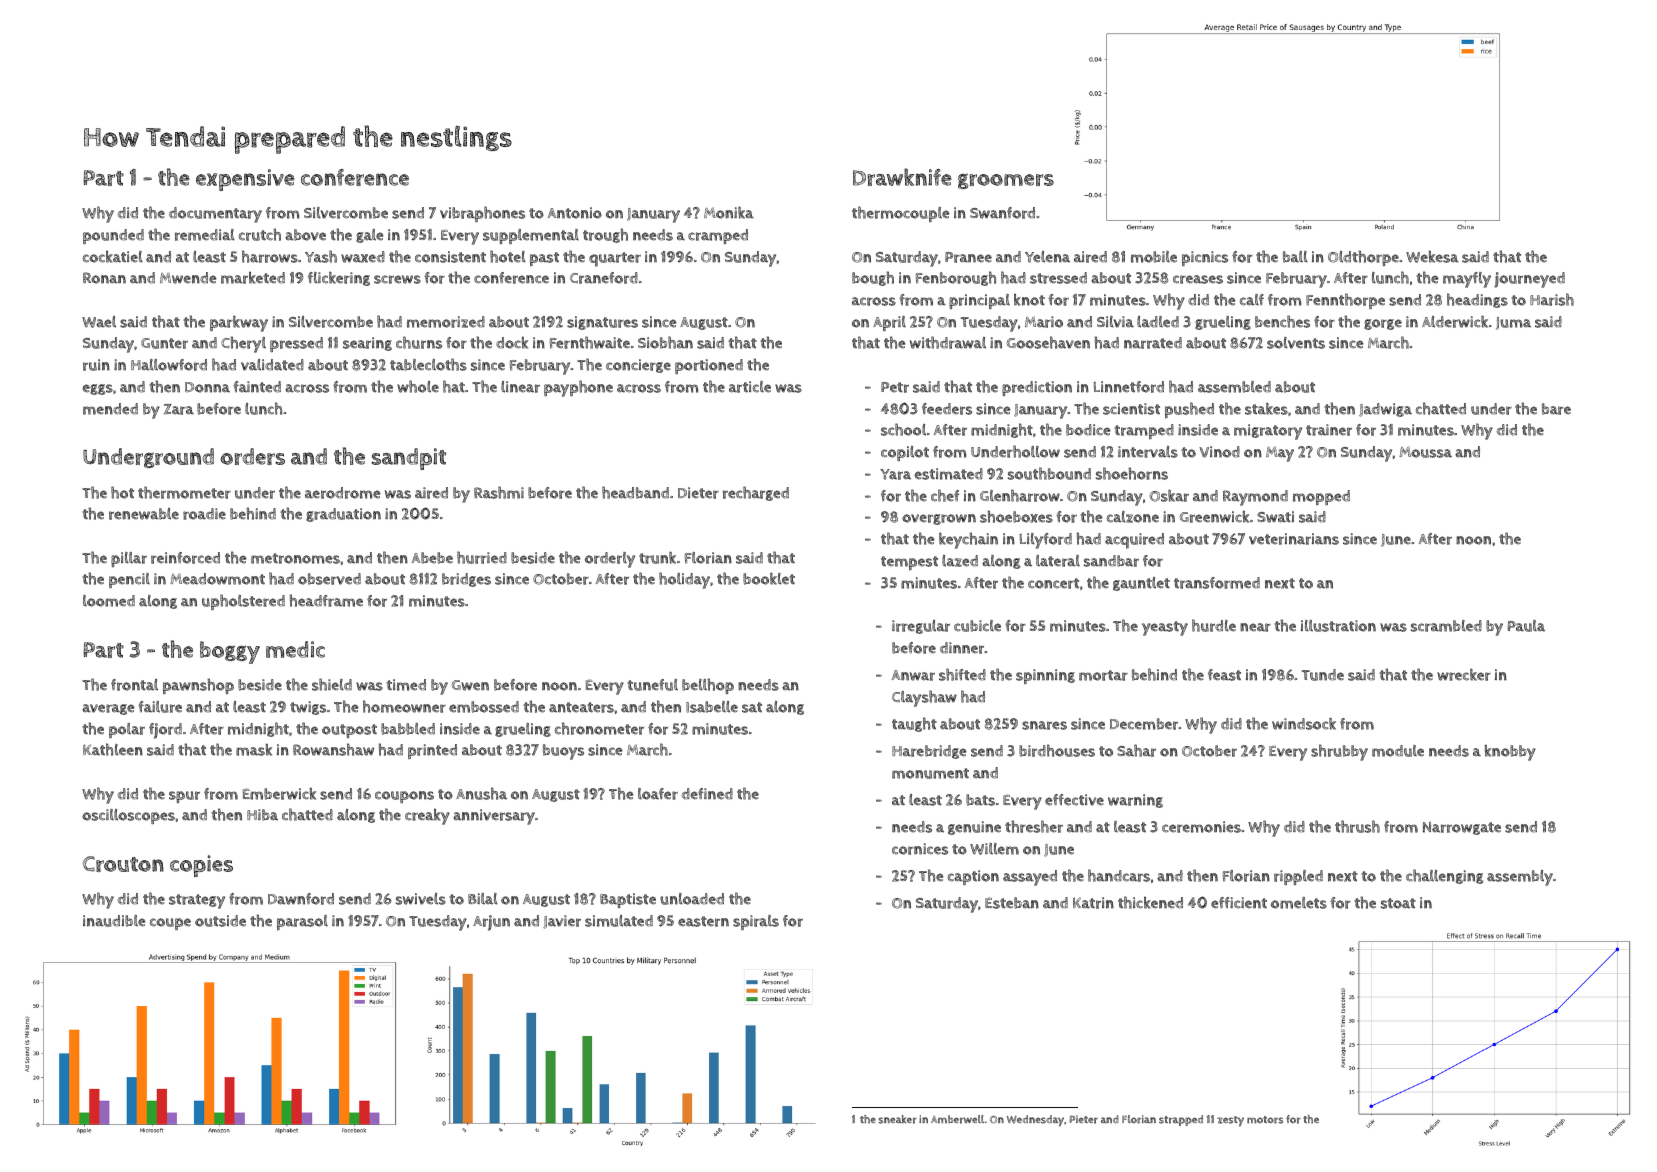 The width and height of the screenshot is (1657, 1172). I want to click on mortar, so click(1103, 675).
